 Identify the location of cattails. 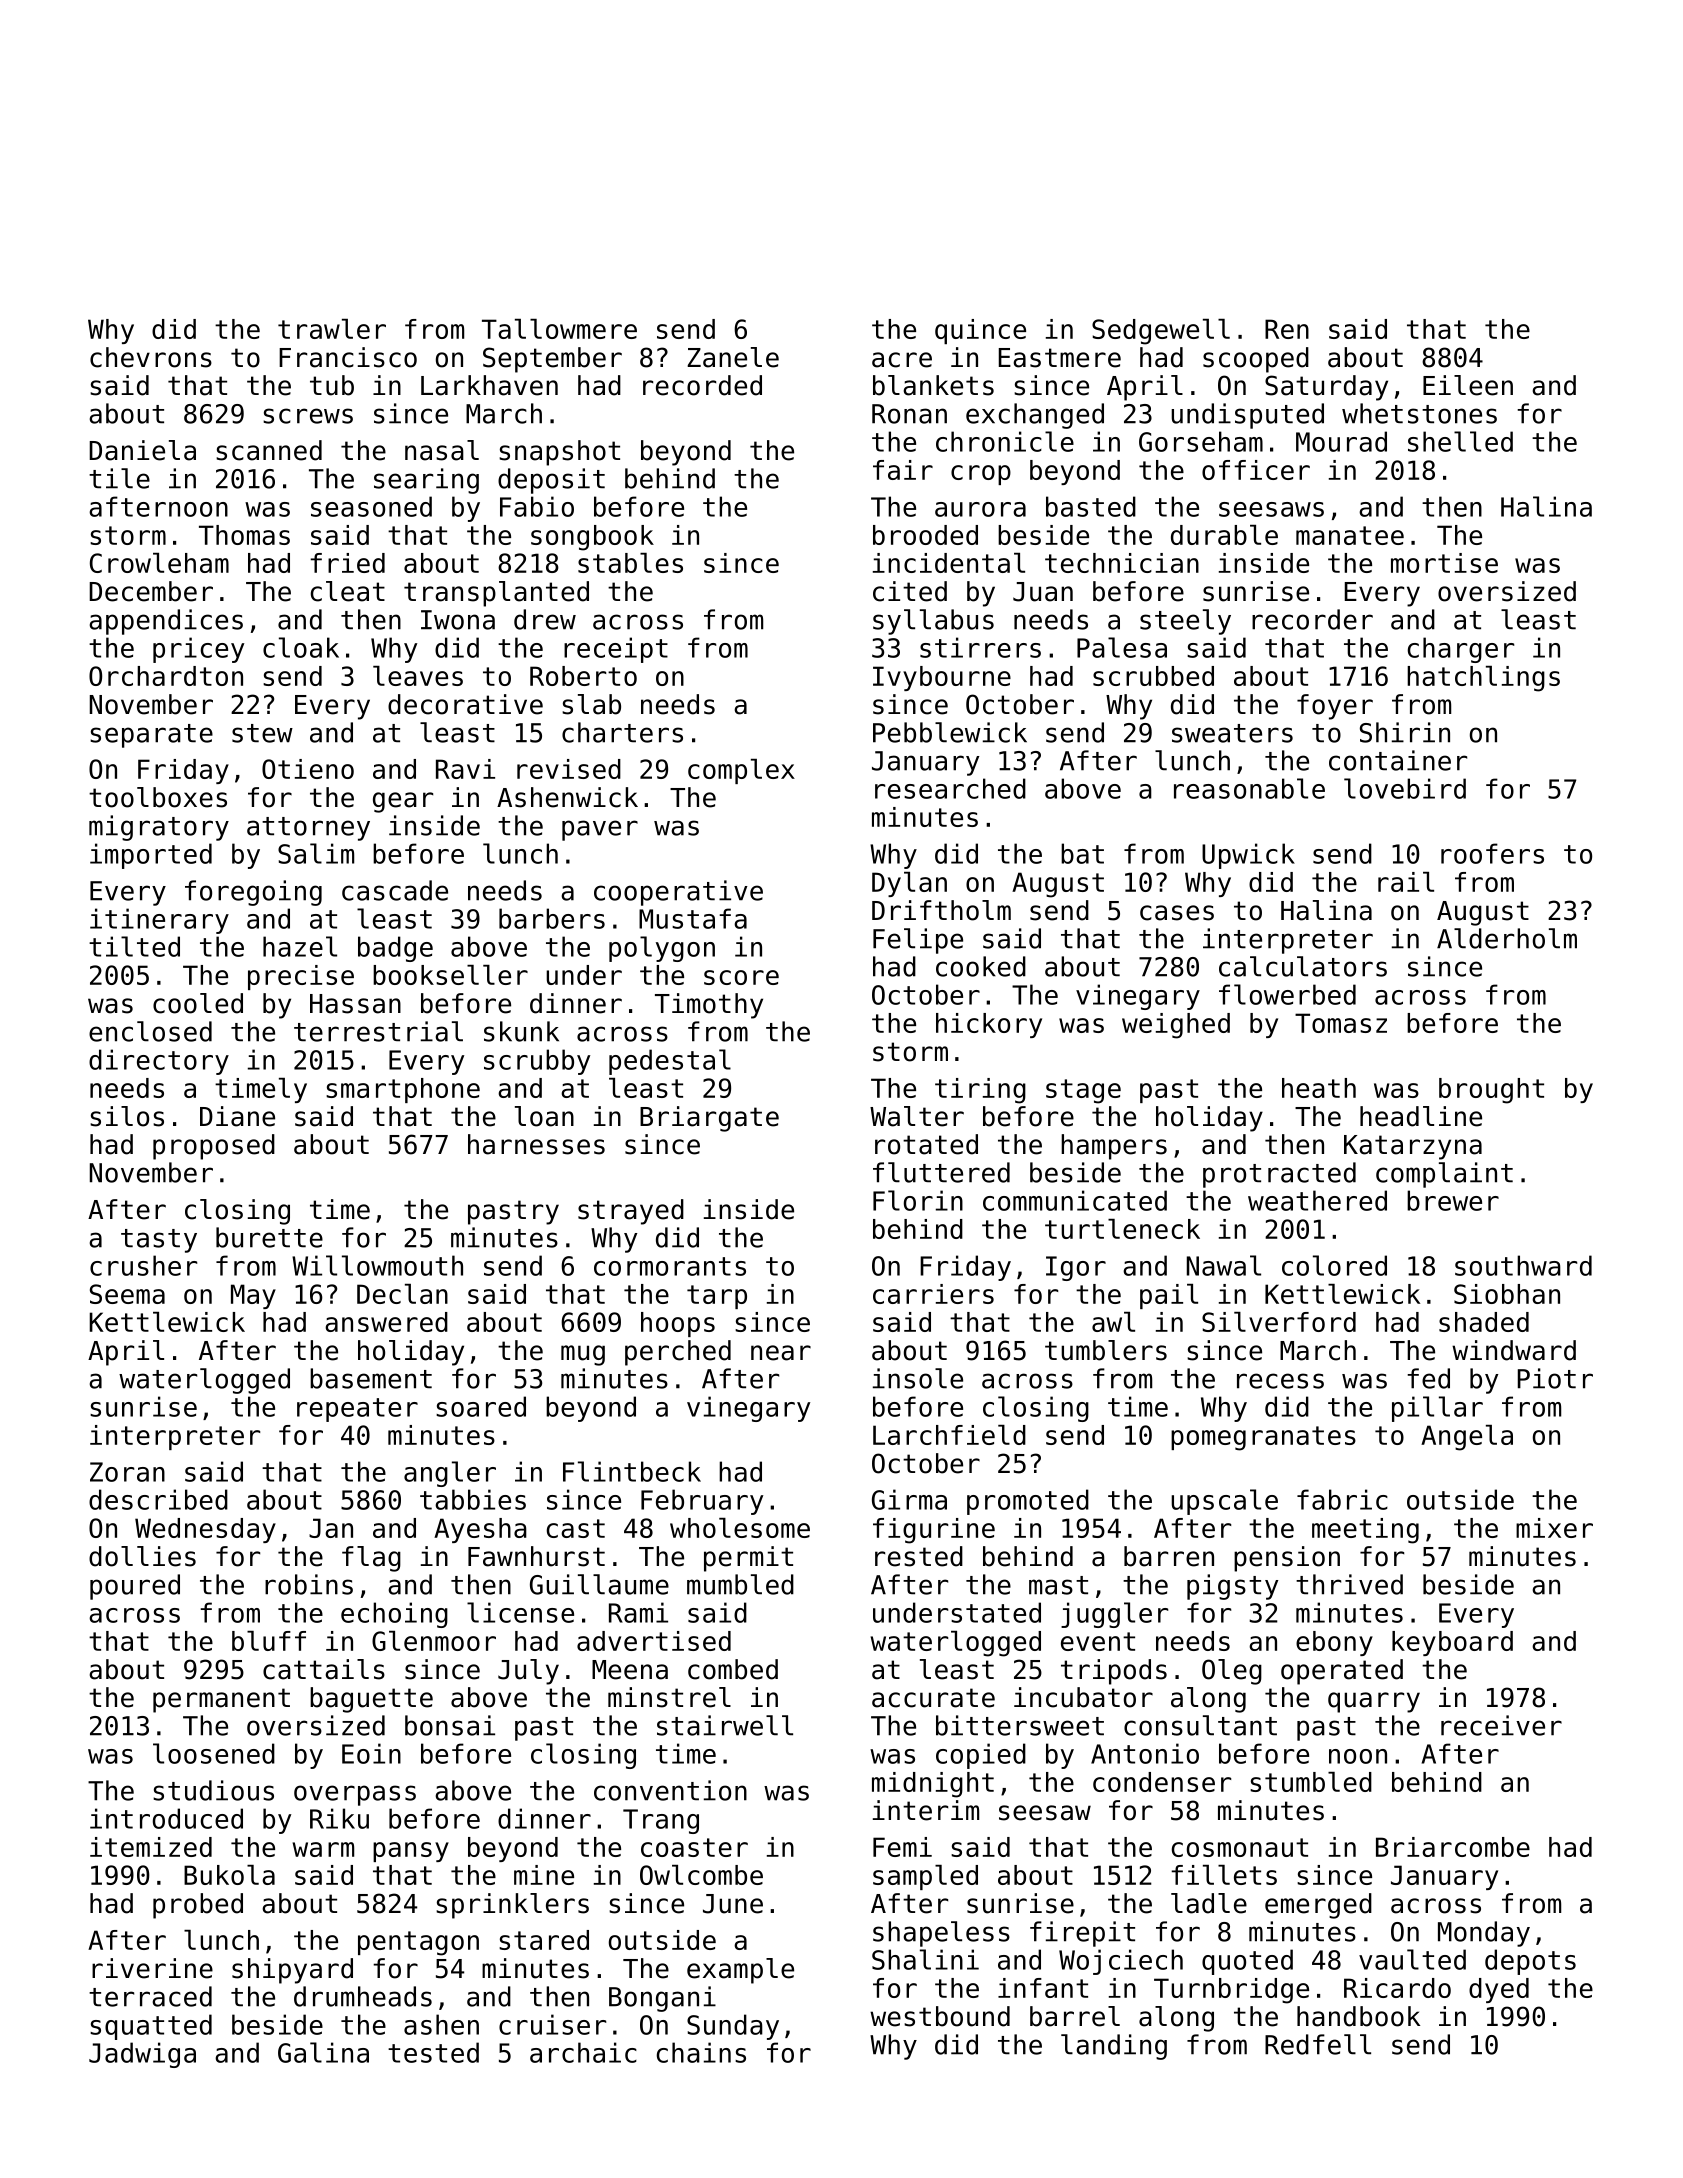
(324, 1669).
